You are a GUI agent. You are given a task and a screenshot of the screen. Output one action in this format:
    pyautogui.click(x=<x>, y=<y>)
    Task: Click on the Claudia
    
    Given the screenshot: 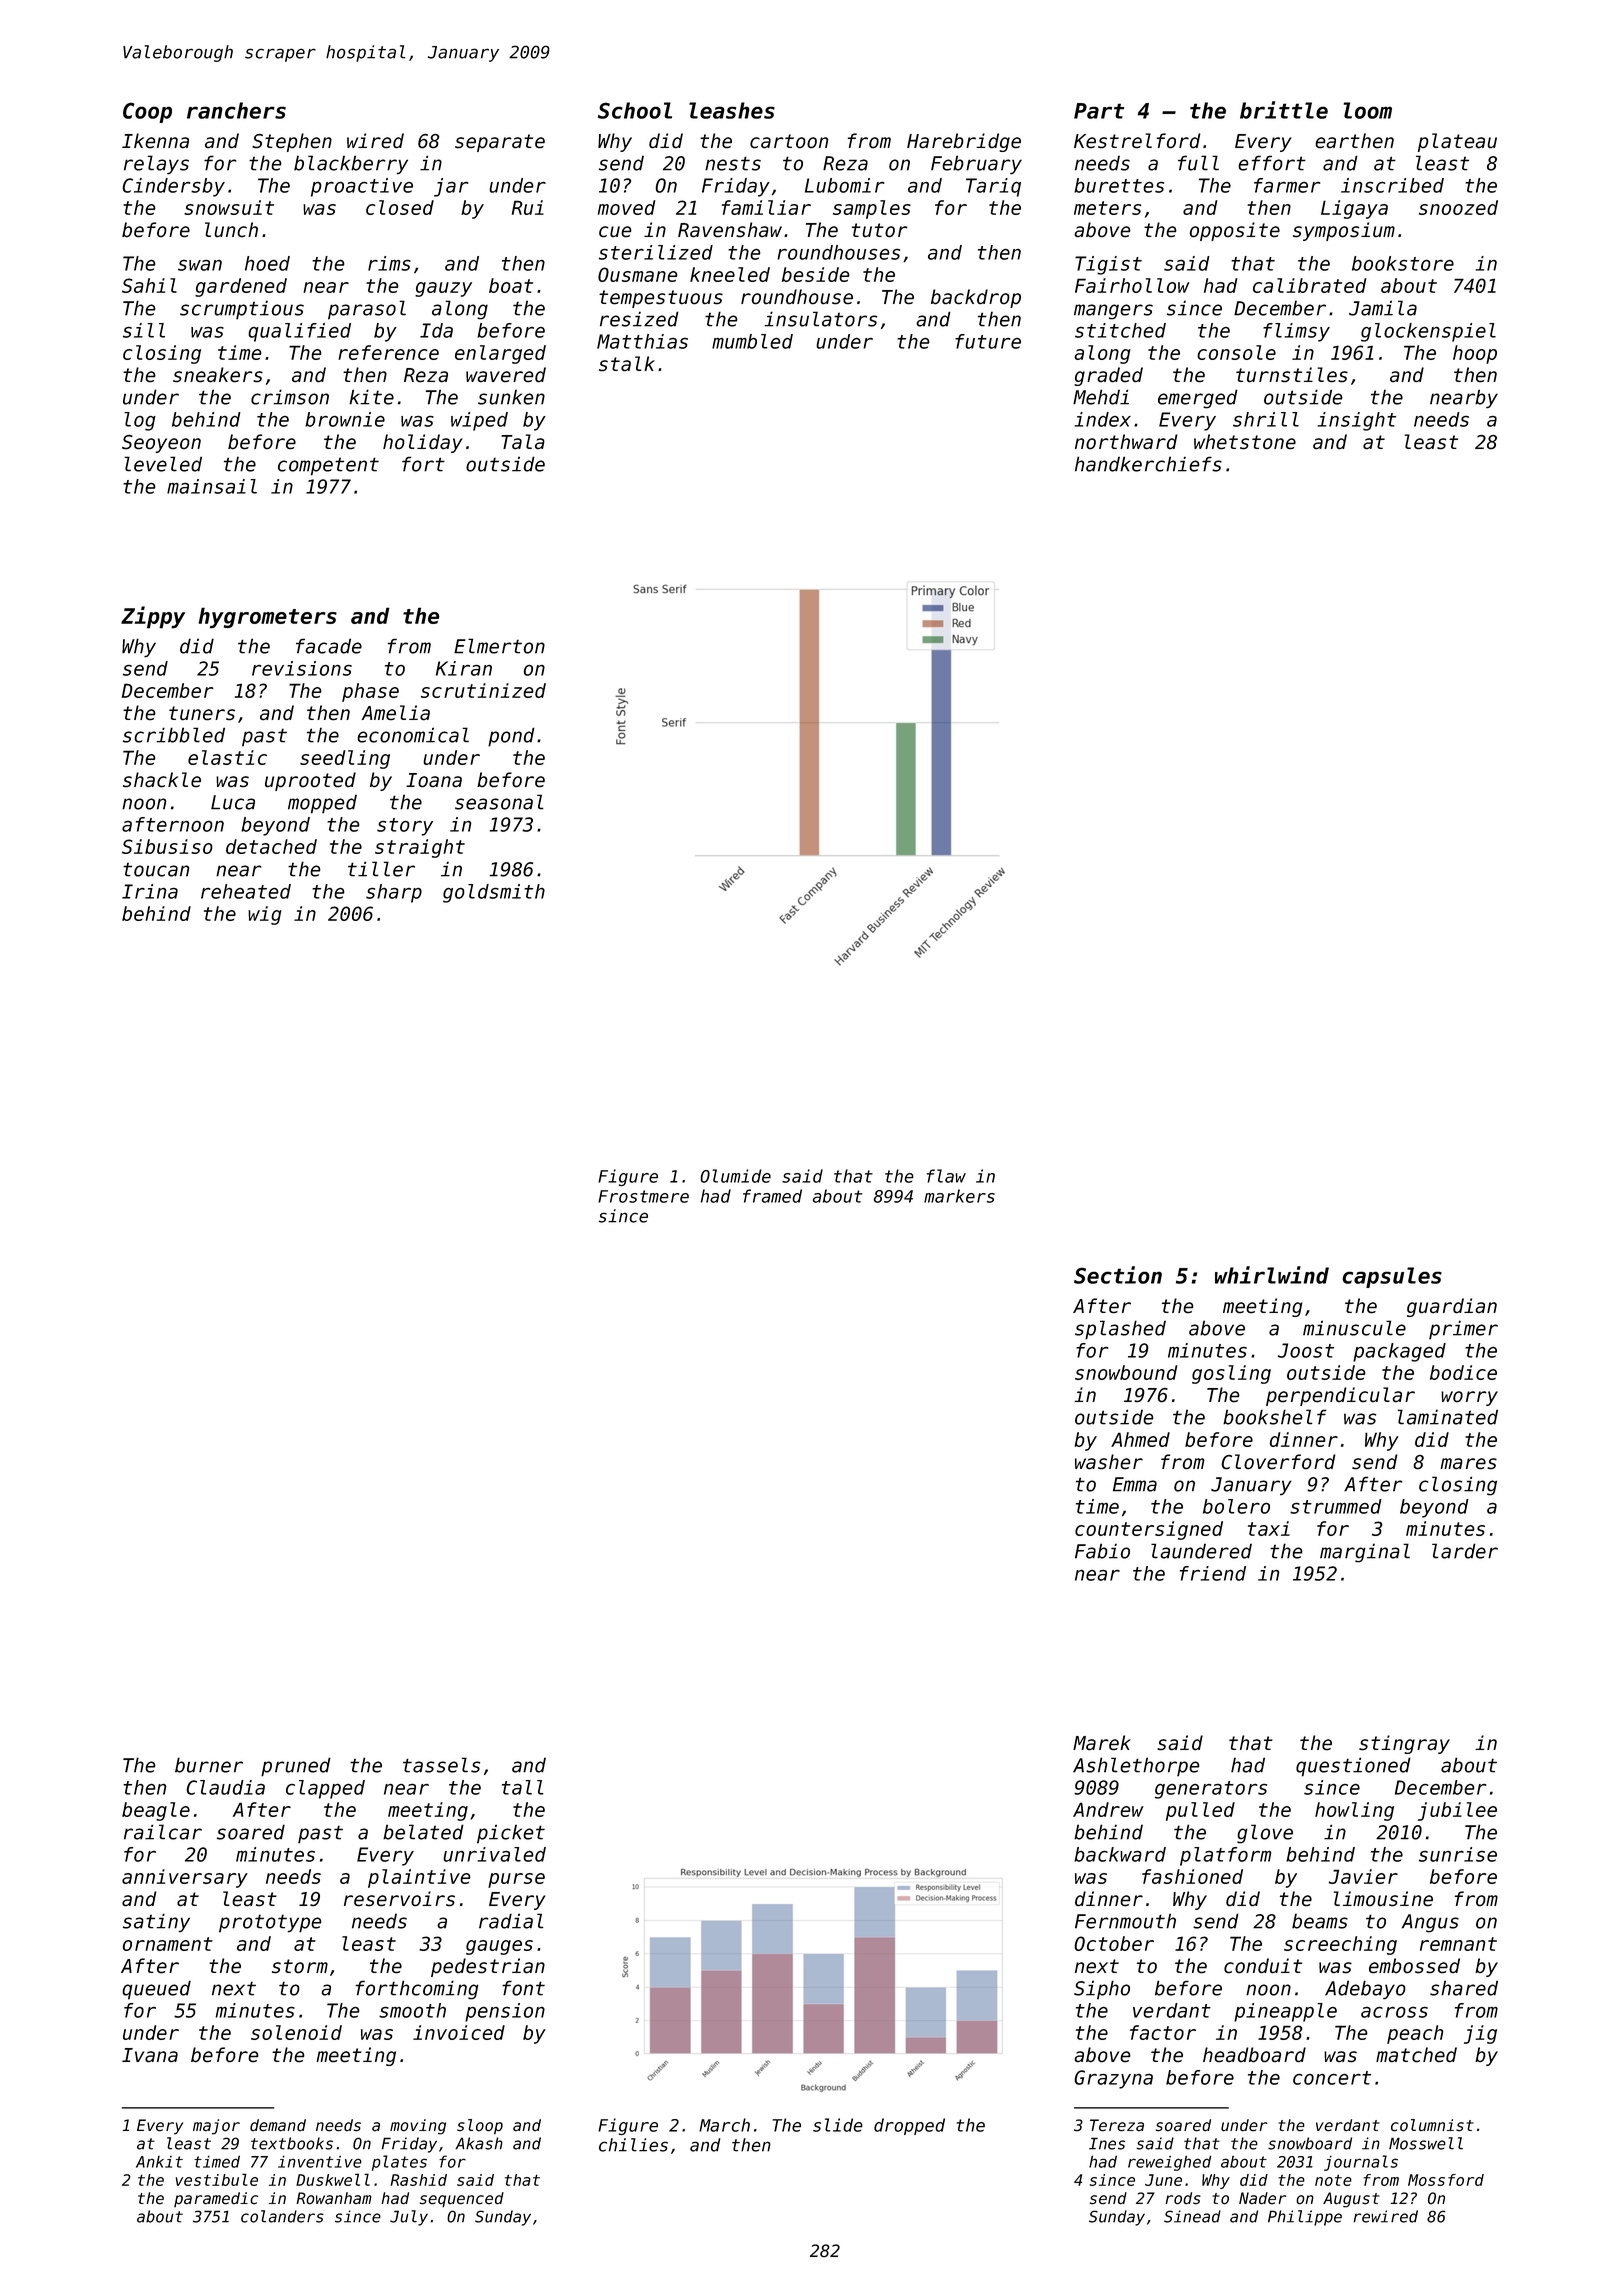 What is the action you would take?
    pyautogui.click(x=225, y=1787)
